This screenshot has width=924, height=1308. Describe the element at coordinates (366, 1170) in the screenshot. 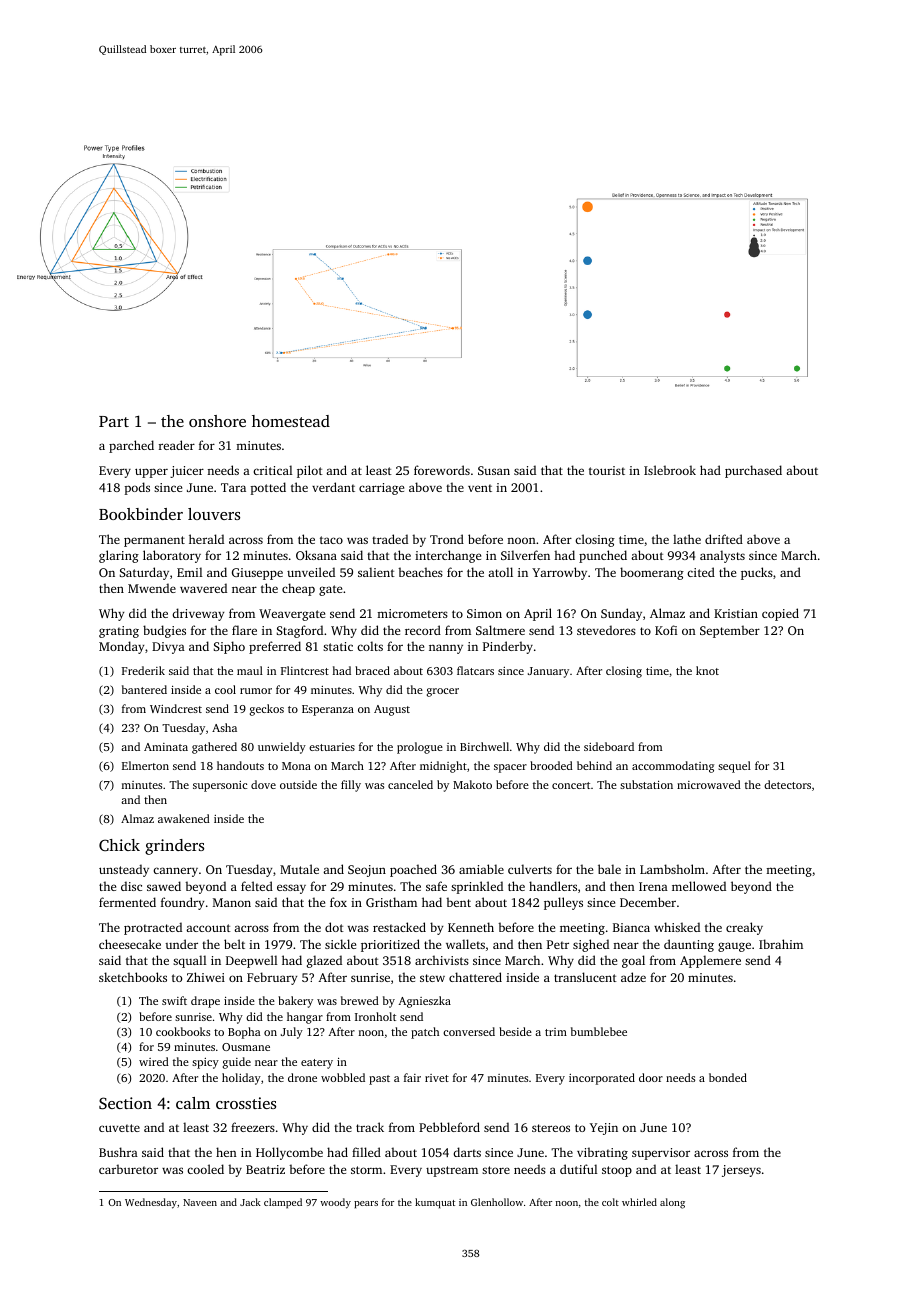

I see `storm` at that location.
